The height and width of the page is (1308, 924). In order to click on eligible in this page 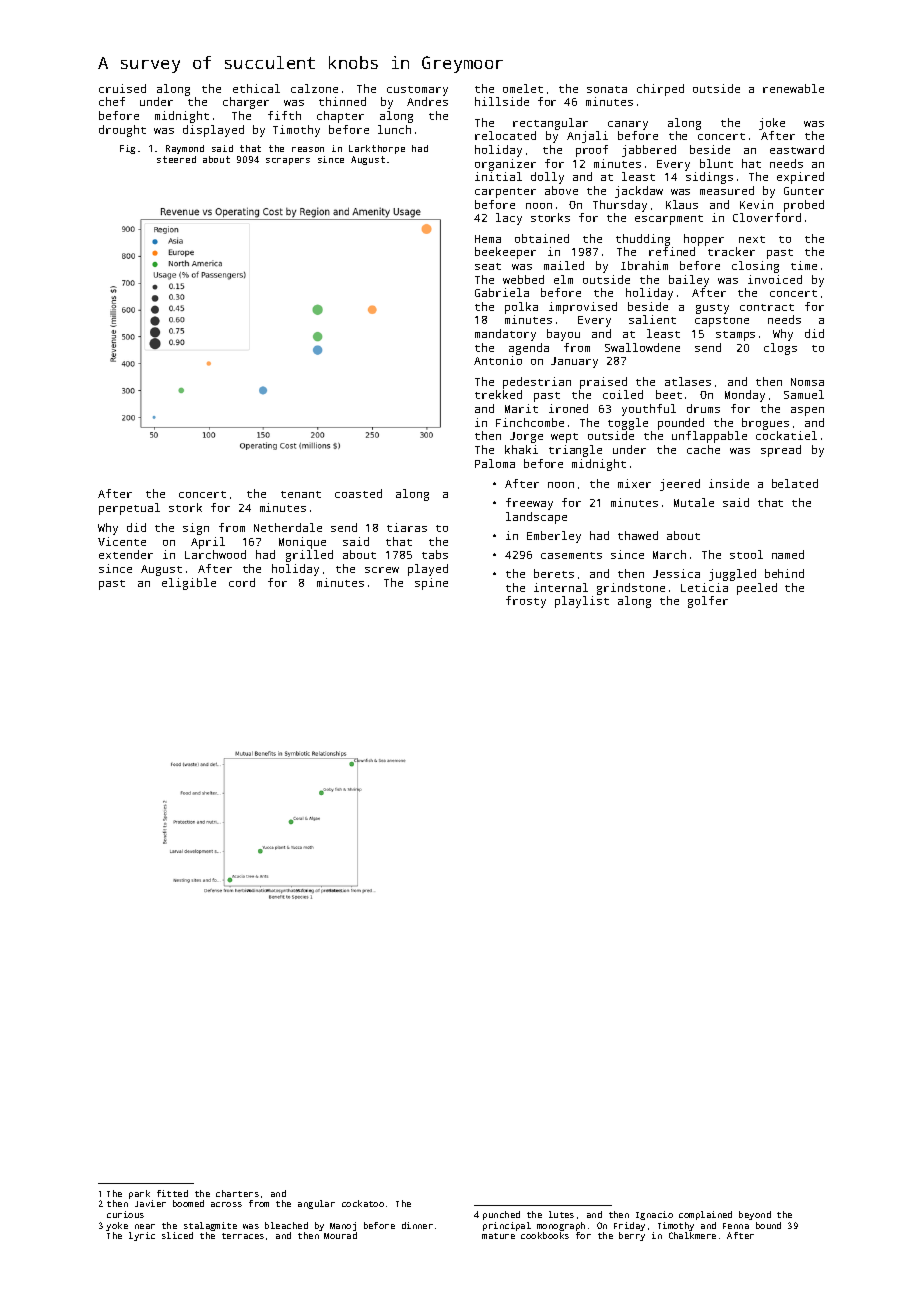, I will do `click(189, 584)`.
